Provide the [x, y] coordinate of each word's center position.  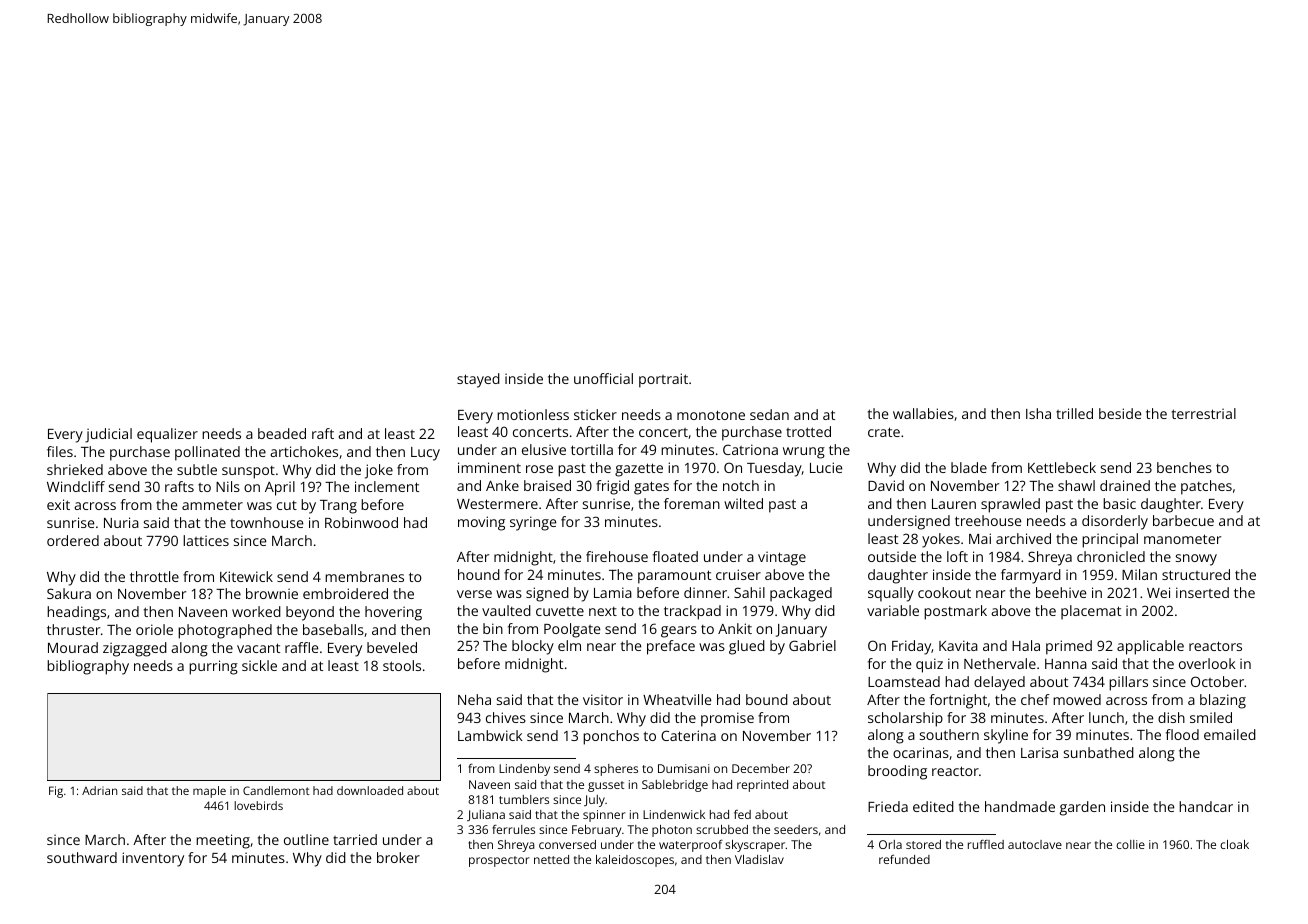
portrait [663, 380]
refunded [904, 859]
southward [82, 857]
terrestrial [1204, 413]
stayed [478, 380]
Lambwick [490, 735]
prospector [499, 861]
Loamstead [904, 681]
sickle [259, 665]
